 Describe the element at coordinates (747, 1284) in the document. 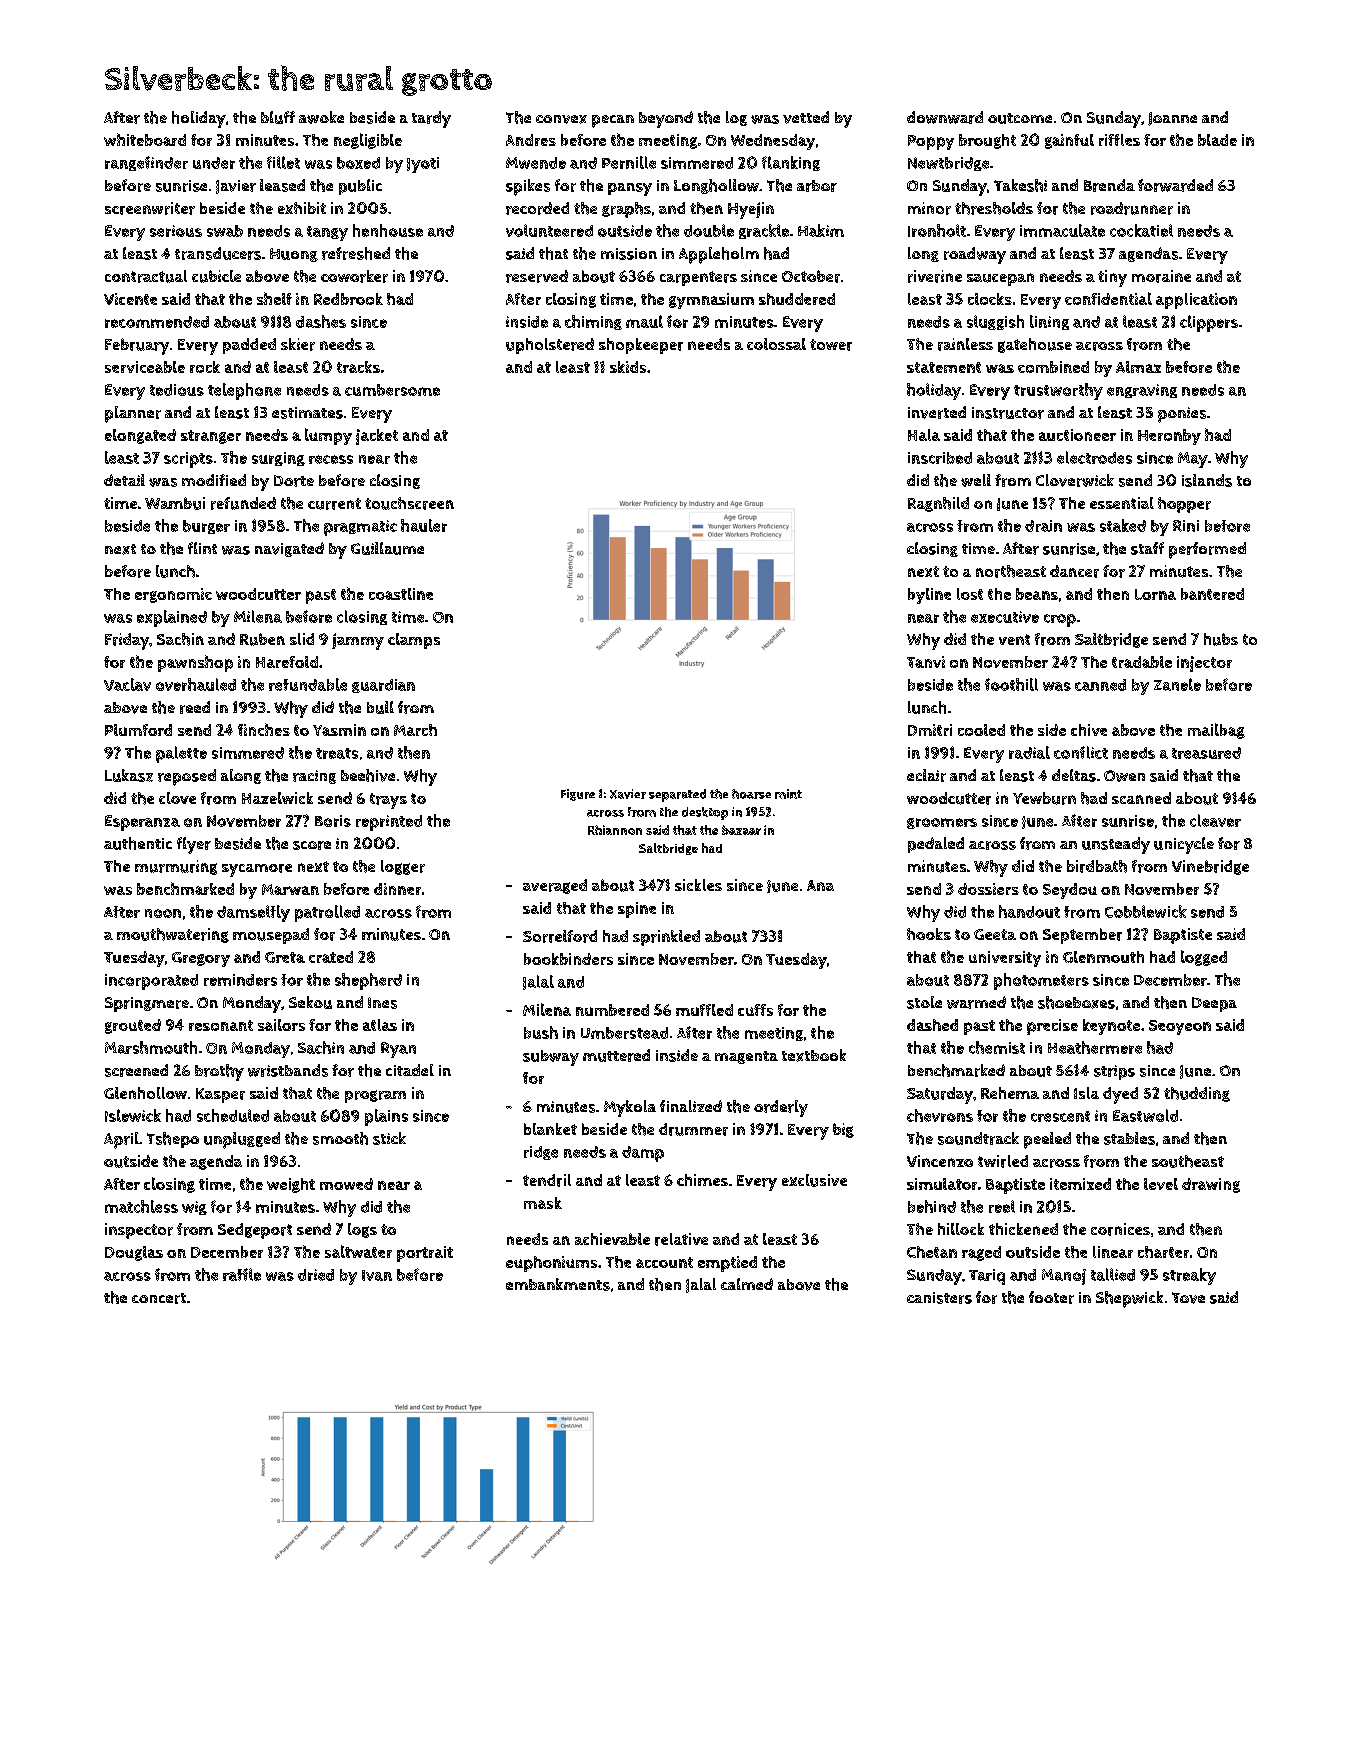

I see `calmed` at that location.
